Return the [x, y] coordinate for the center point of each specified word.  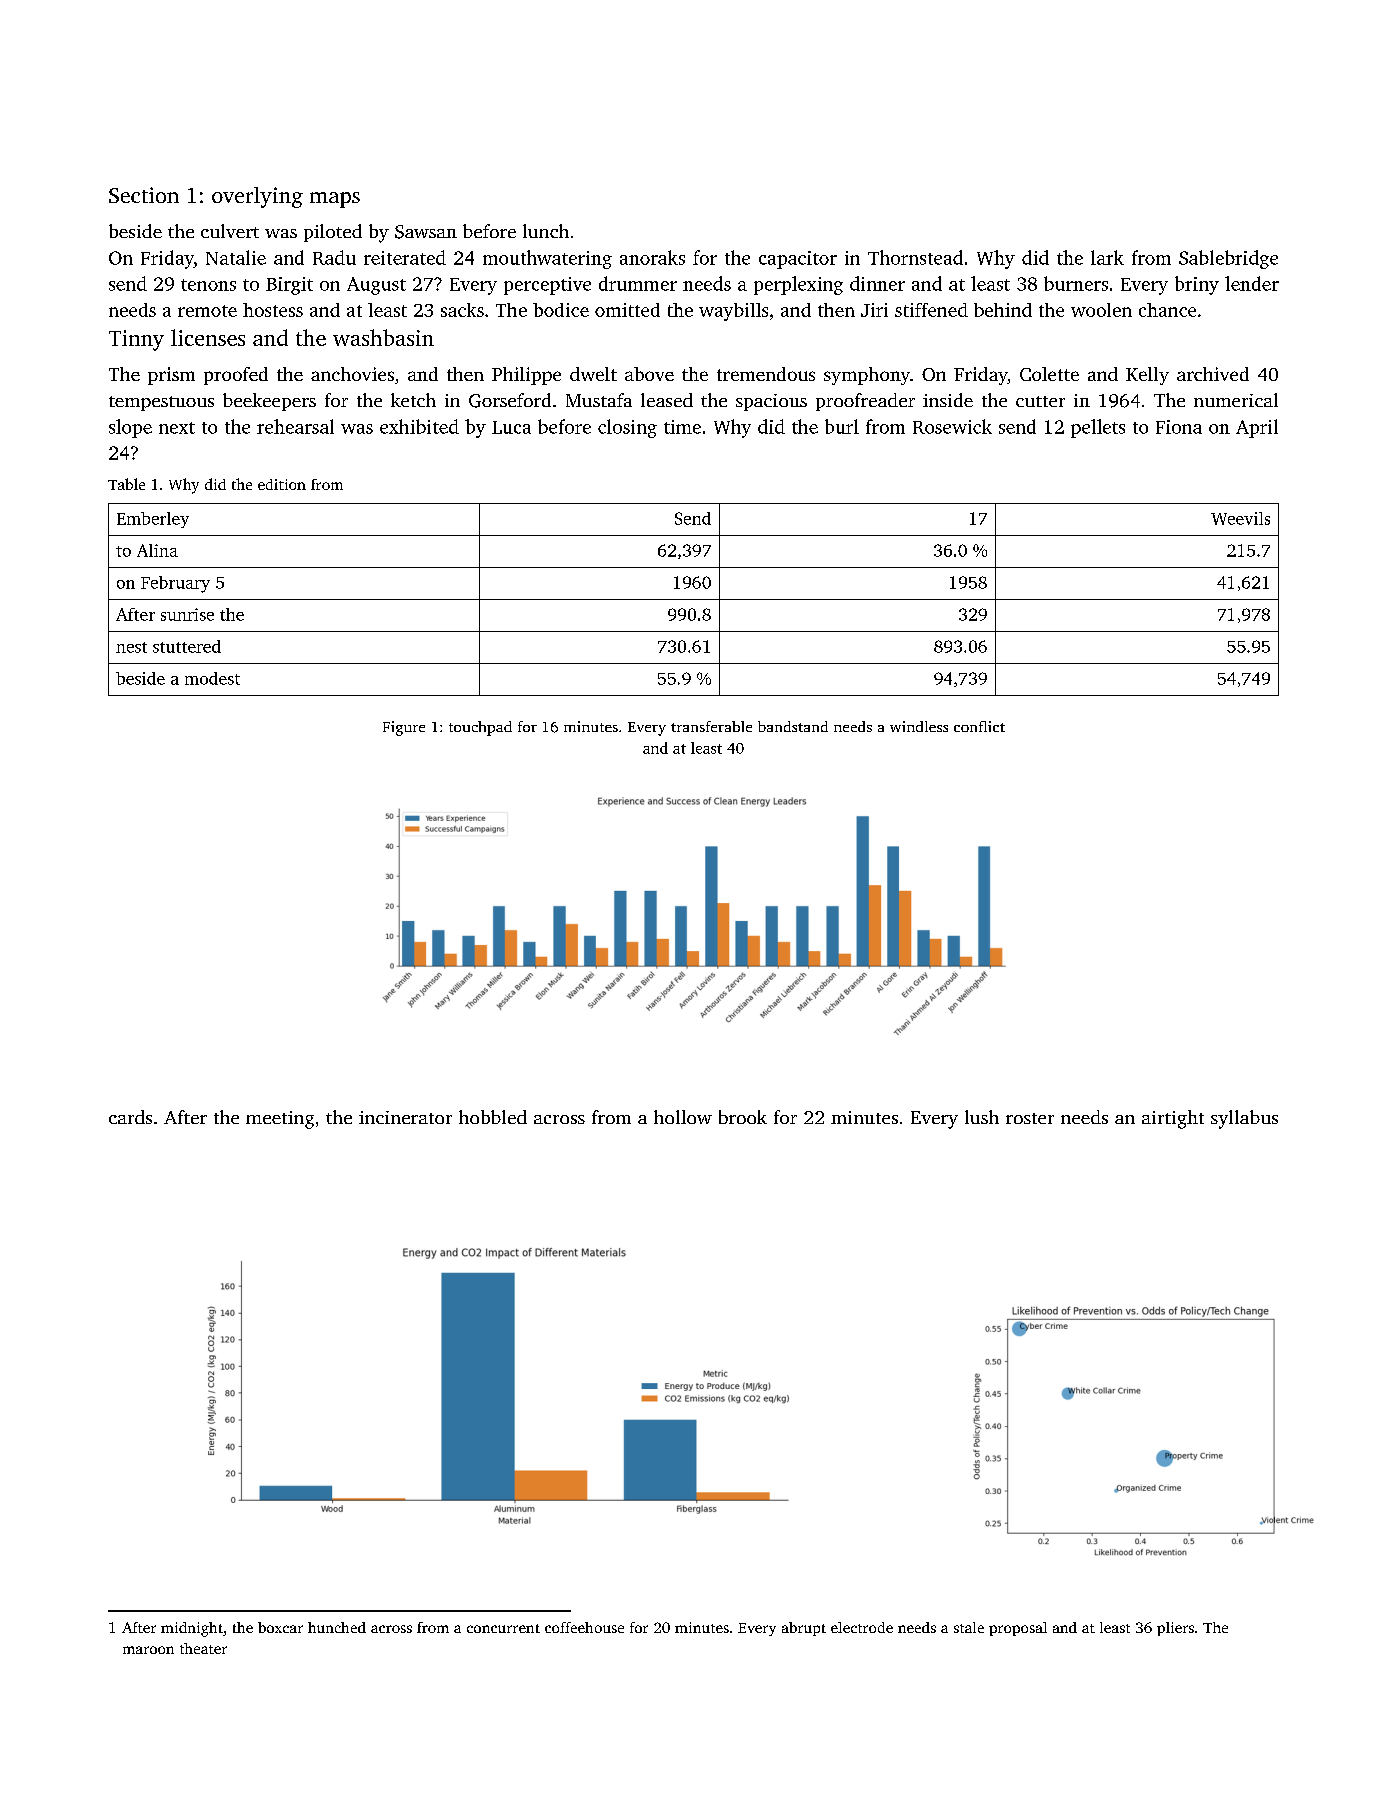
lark [1107, 257]
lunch [546, 231]
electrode [862, 1627]
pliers [1175, 1629]
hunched [337, 1627]
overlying [257, 197]
